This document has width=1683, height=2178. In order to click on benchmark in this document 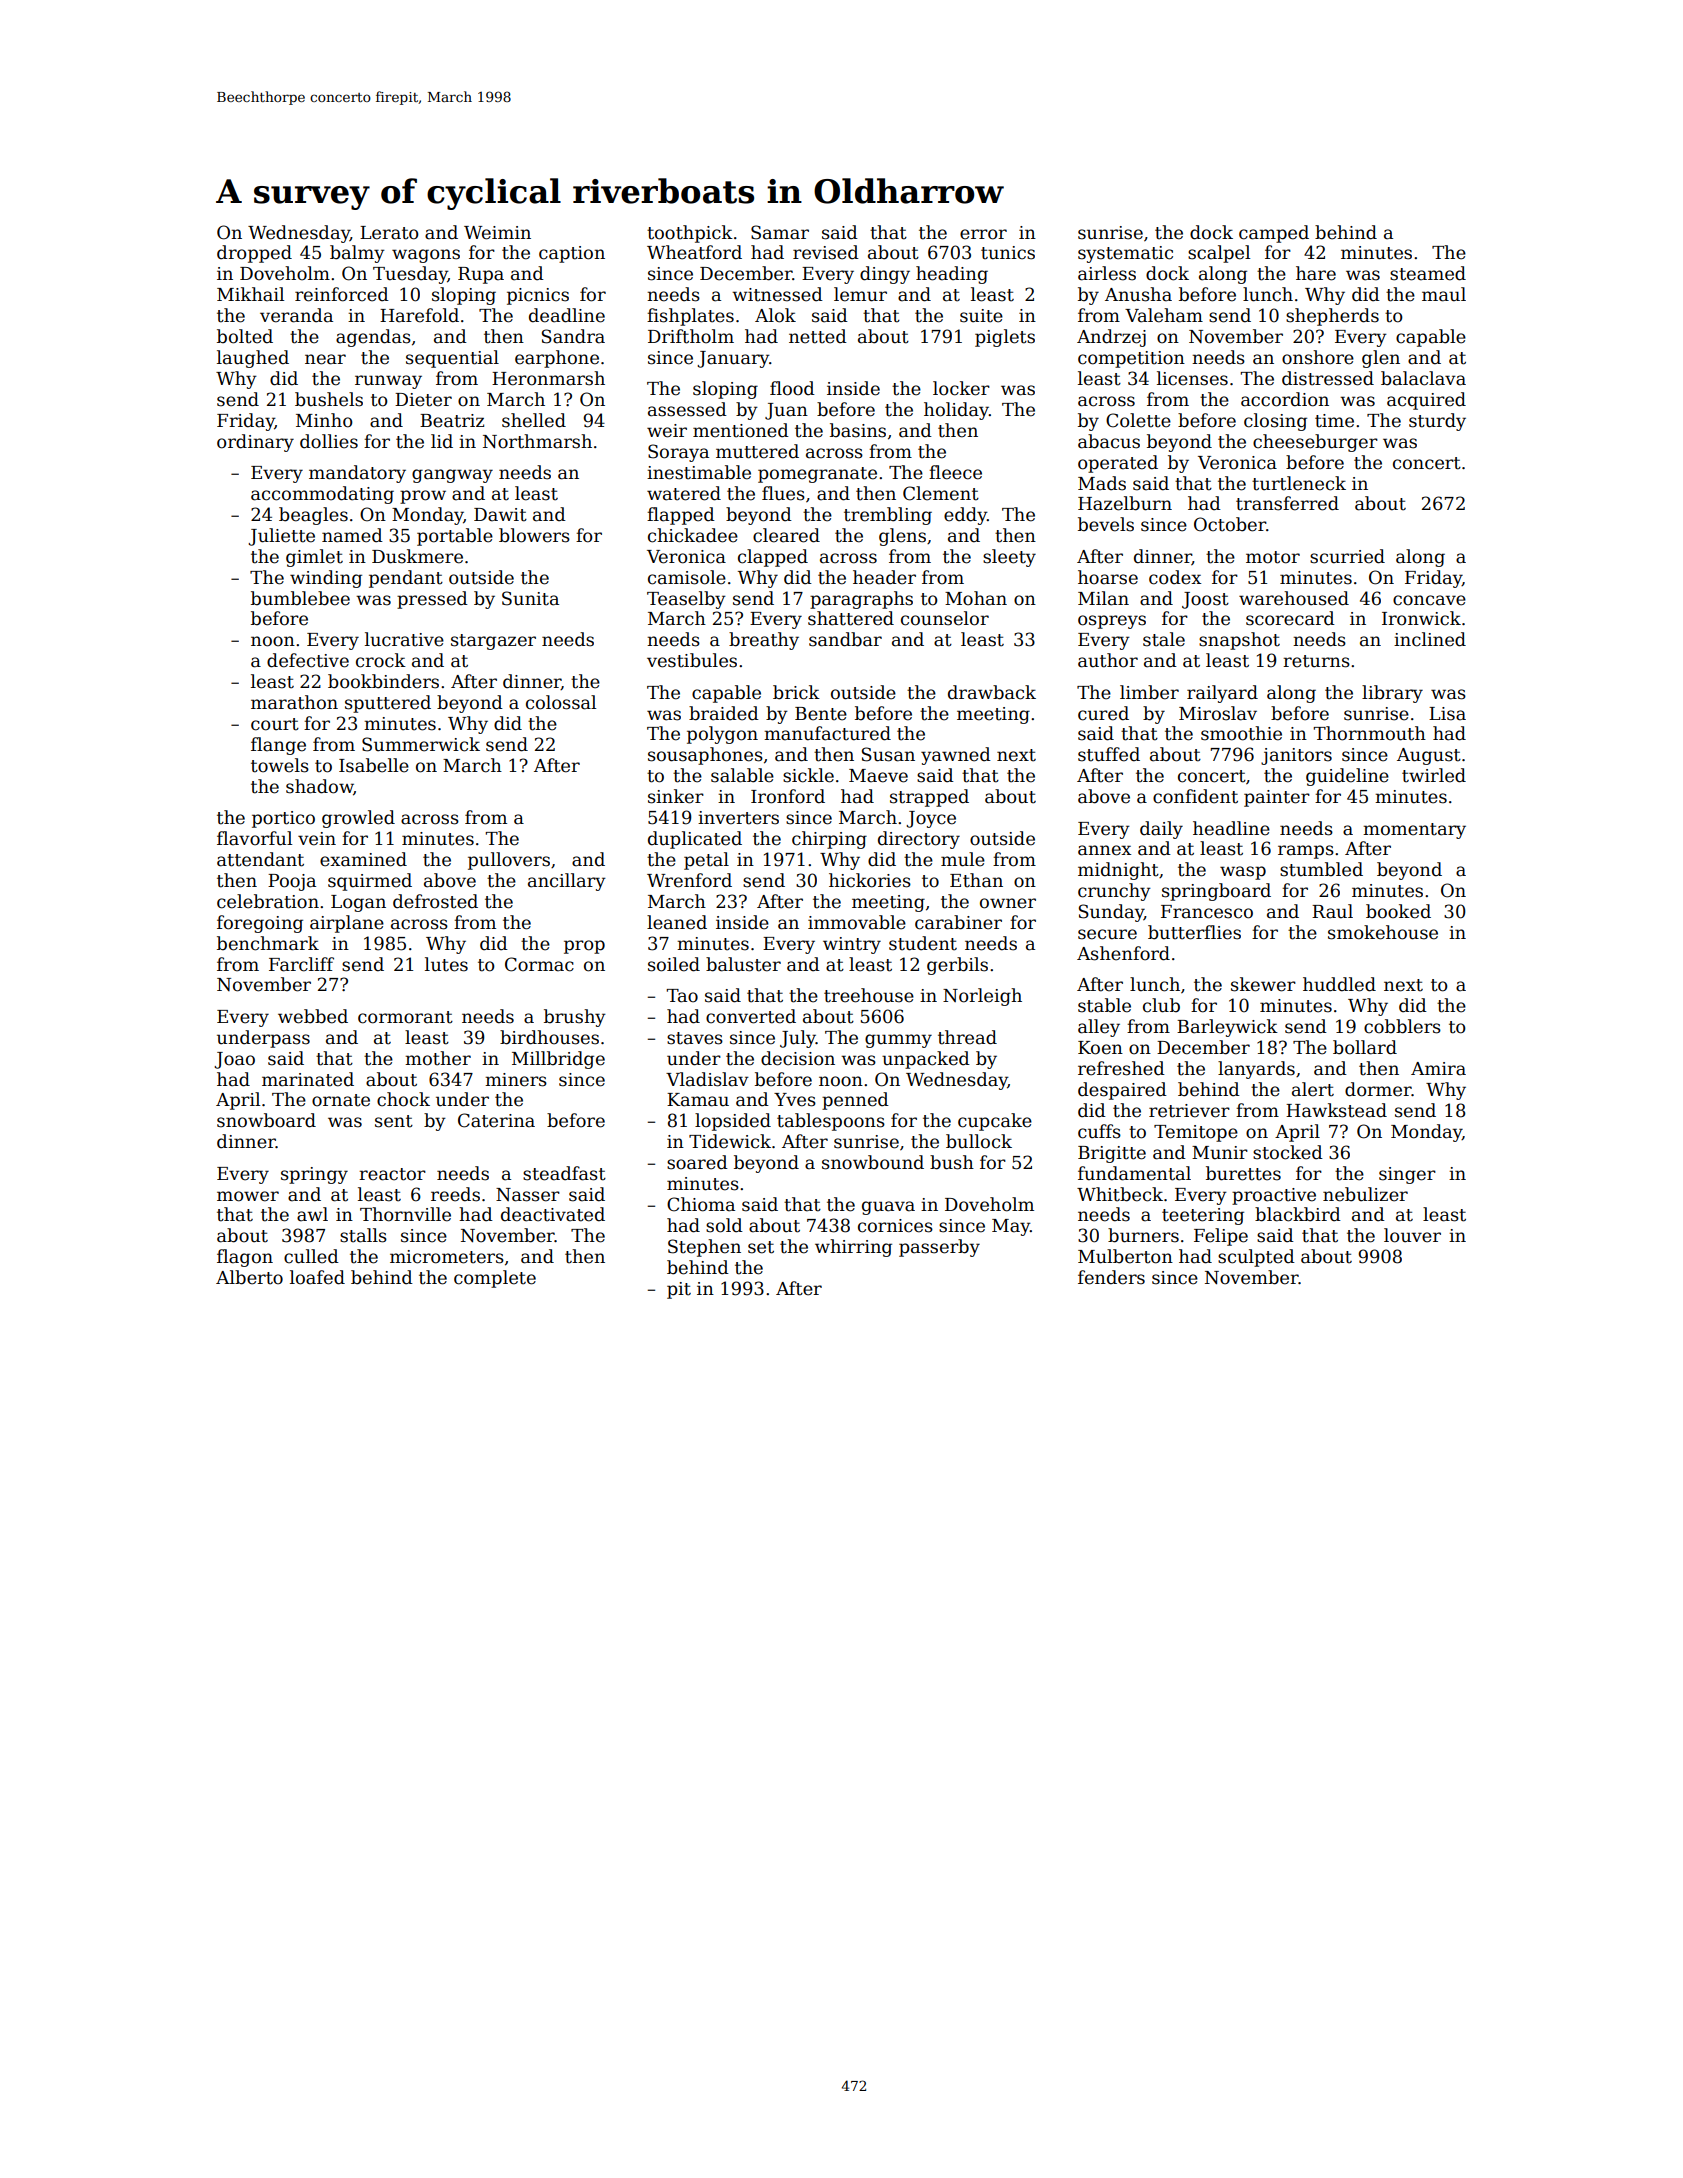, I will do `click(268, 943)`.
